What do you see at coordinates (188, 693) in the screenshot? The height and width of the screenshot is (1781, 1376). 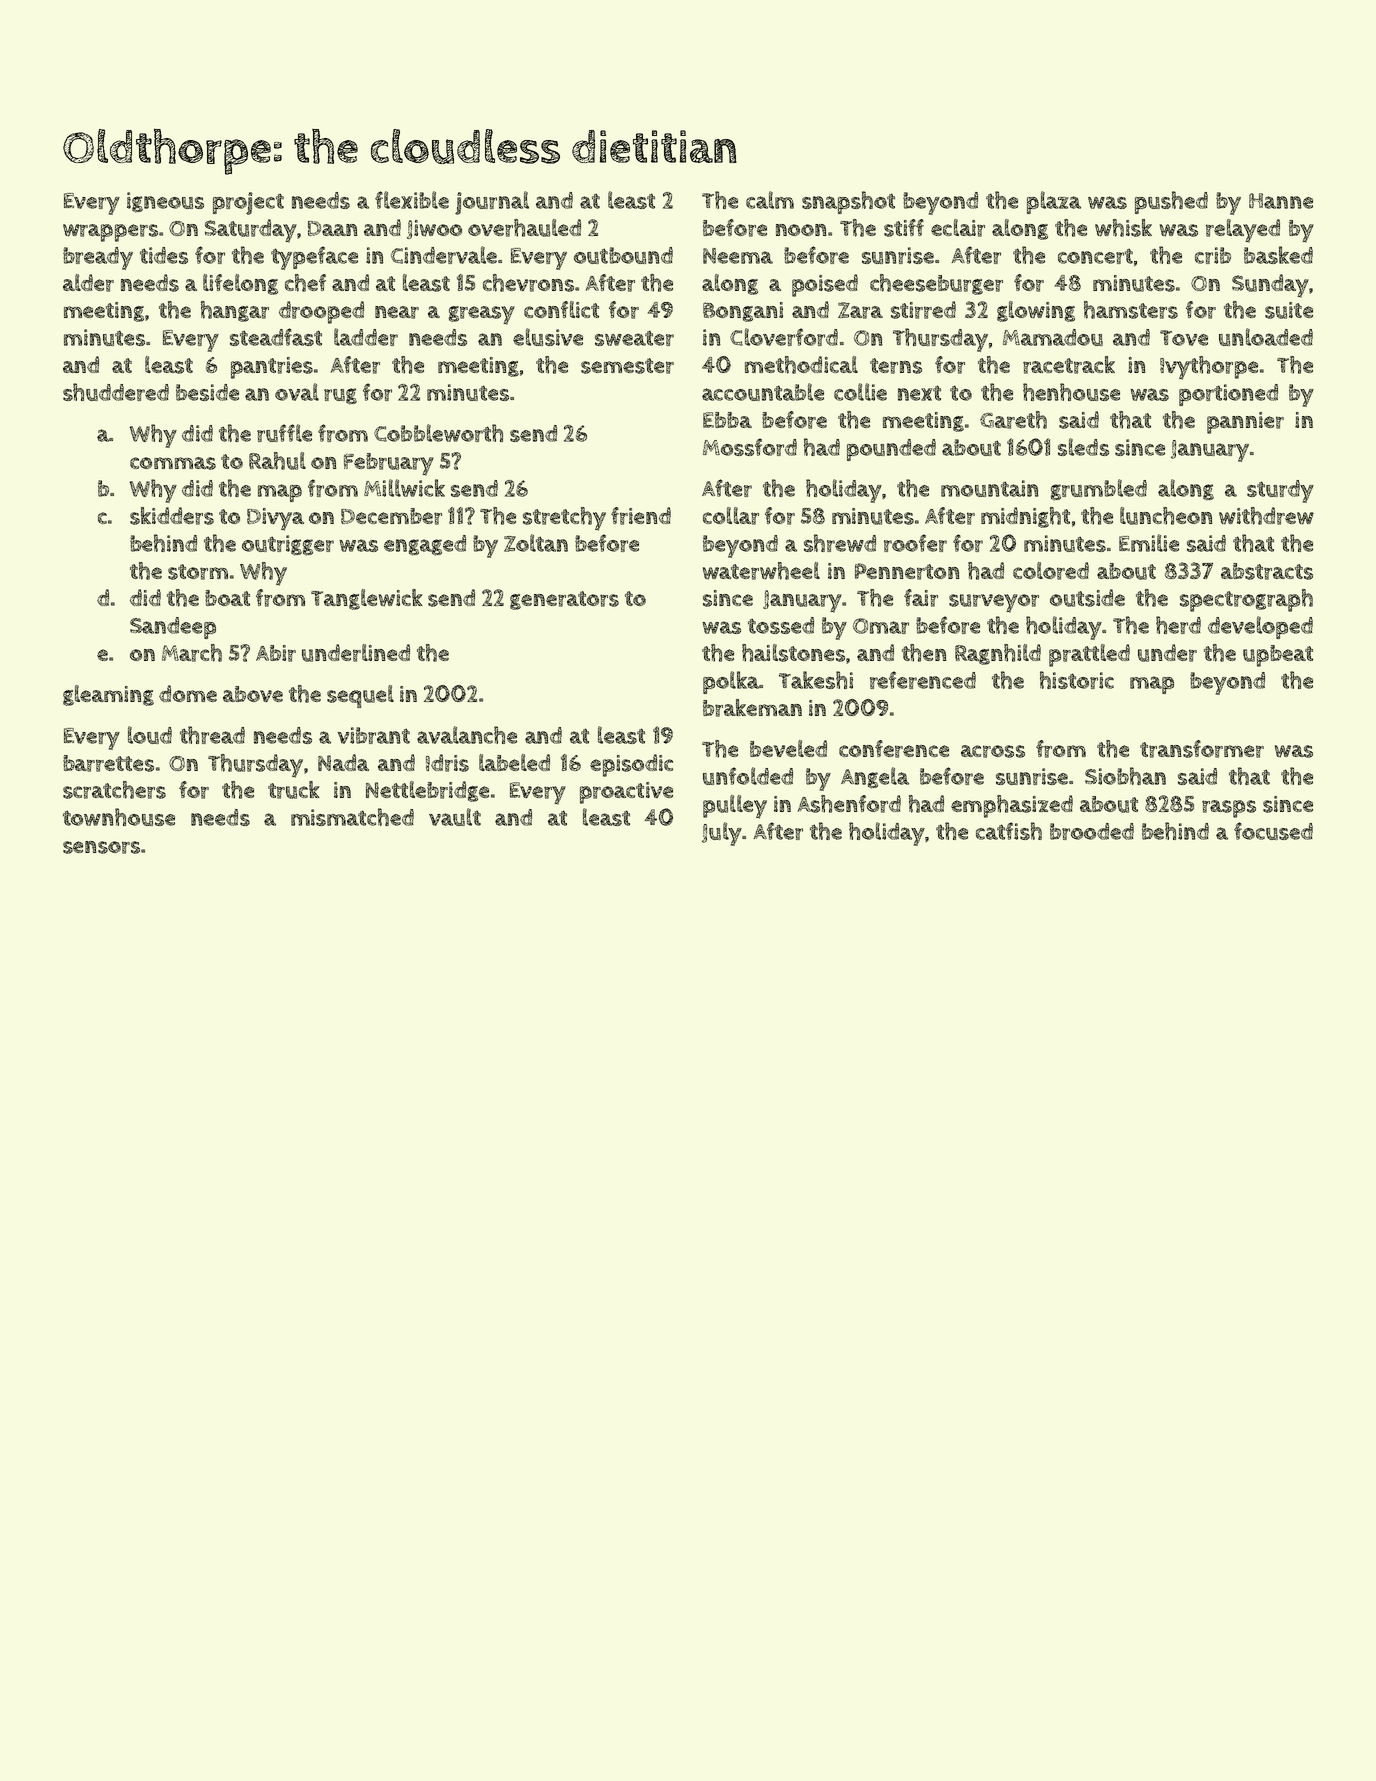 I see `dome` at bounding box center [188, 693].
